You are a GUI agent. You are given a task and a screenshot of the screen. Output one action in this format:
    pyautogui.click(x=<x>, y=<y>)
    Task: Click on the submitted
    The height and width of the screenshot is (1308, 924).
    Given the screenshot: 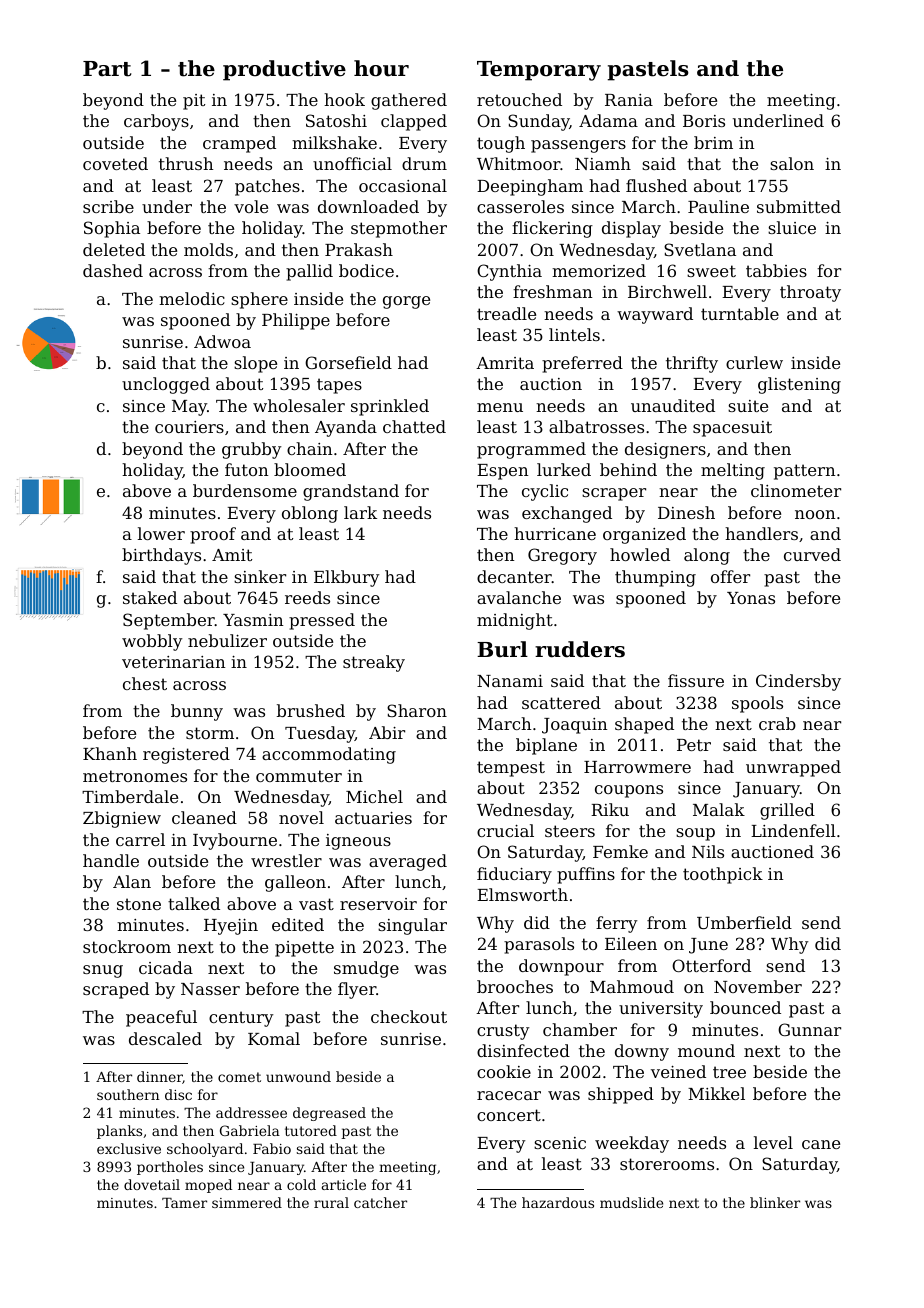 What is the action you would take?
    pyautogui.click(x=799, y=206)
